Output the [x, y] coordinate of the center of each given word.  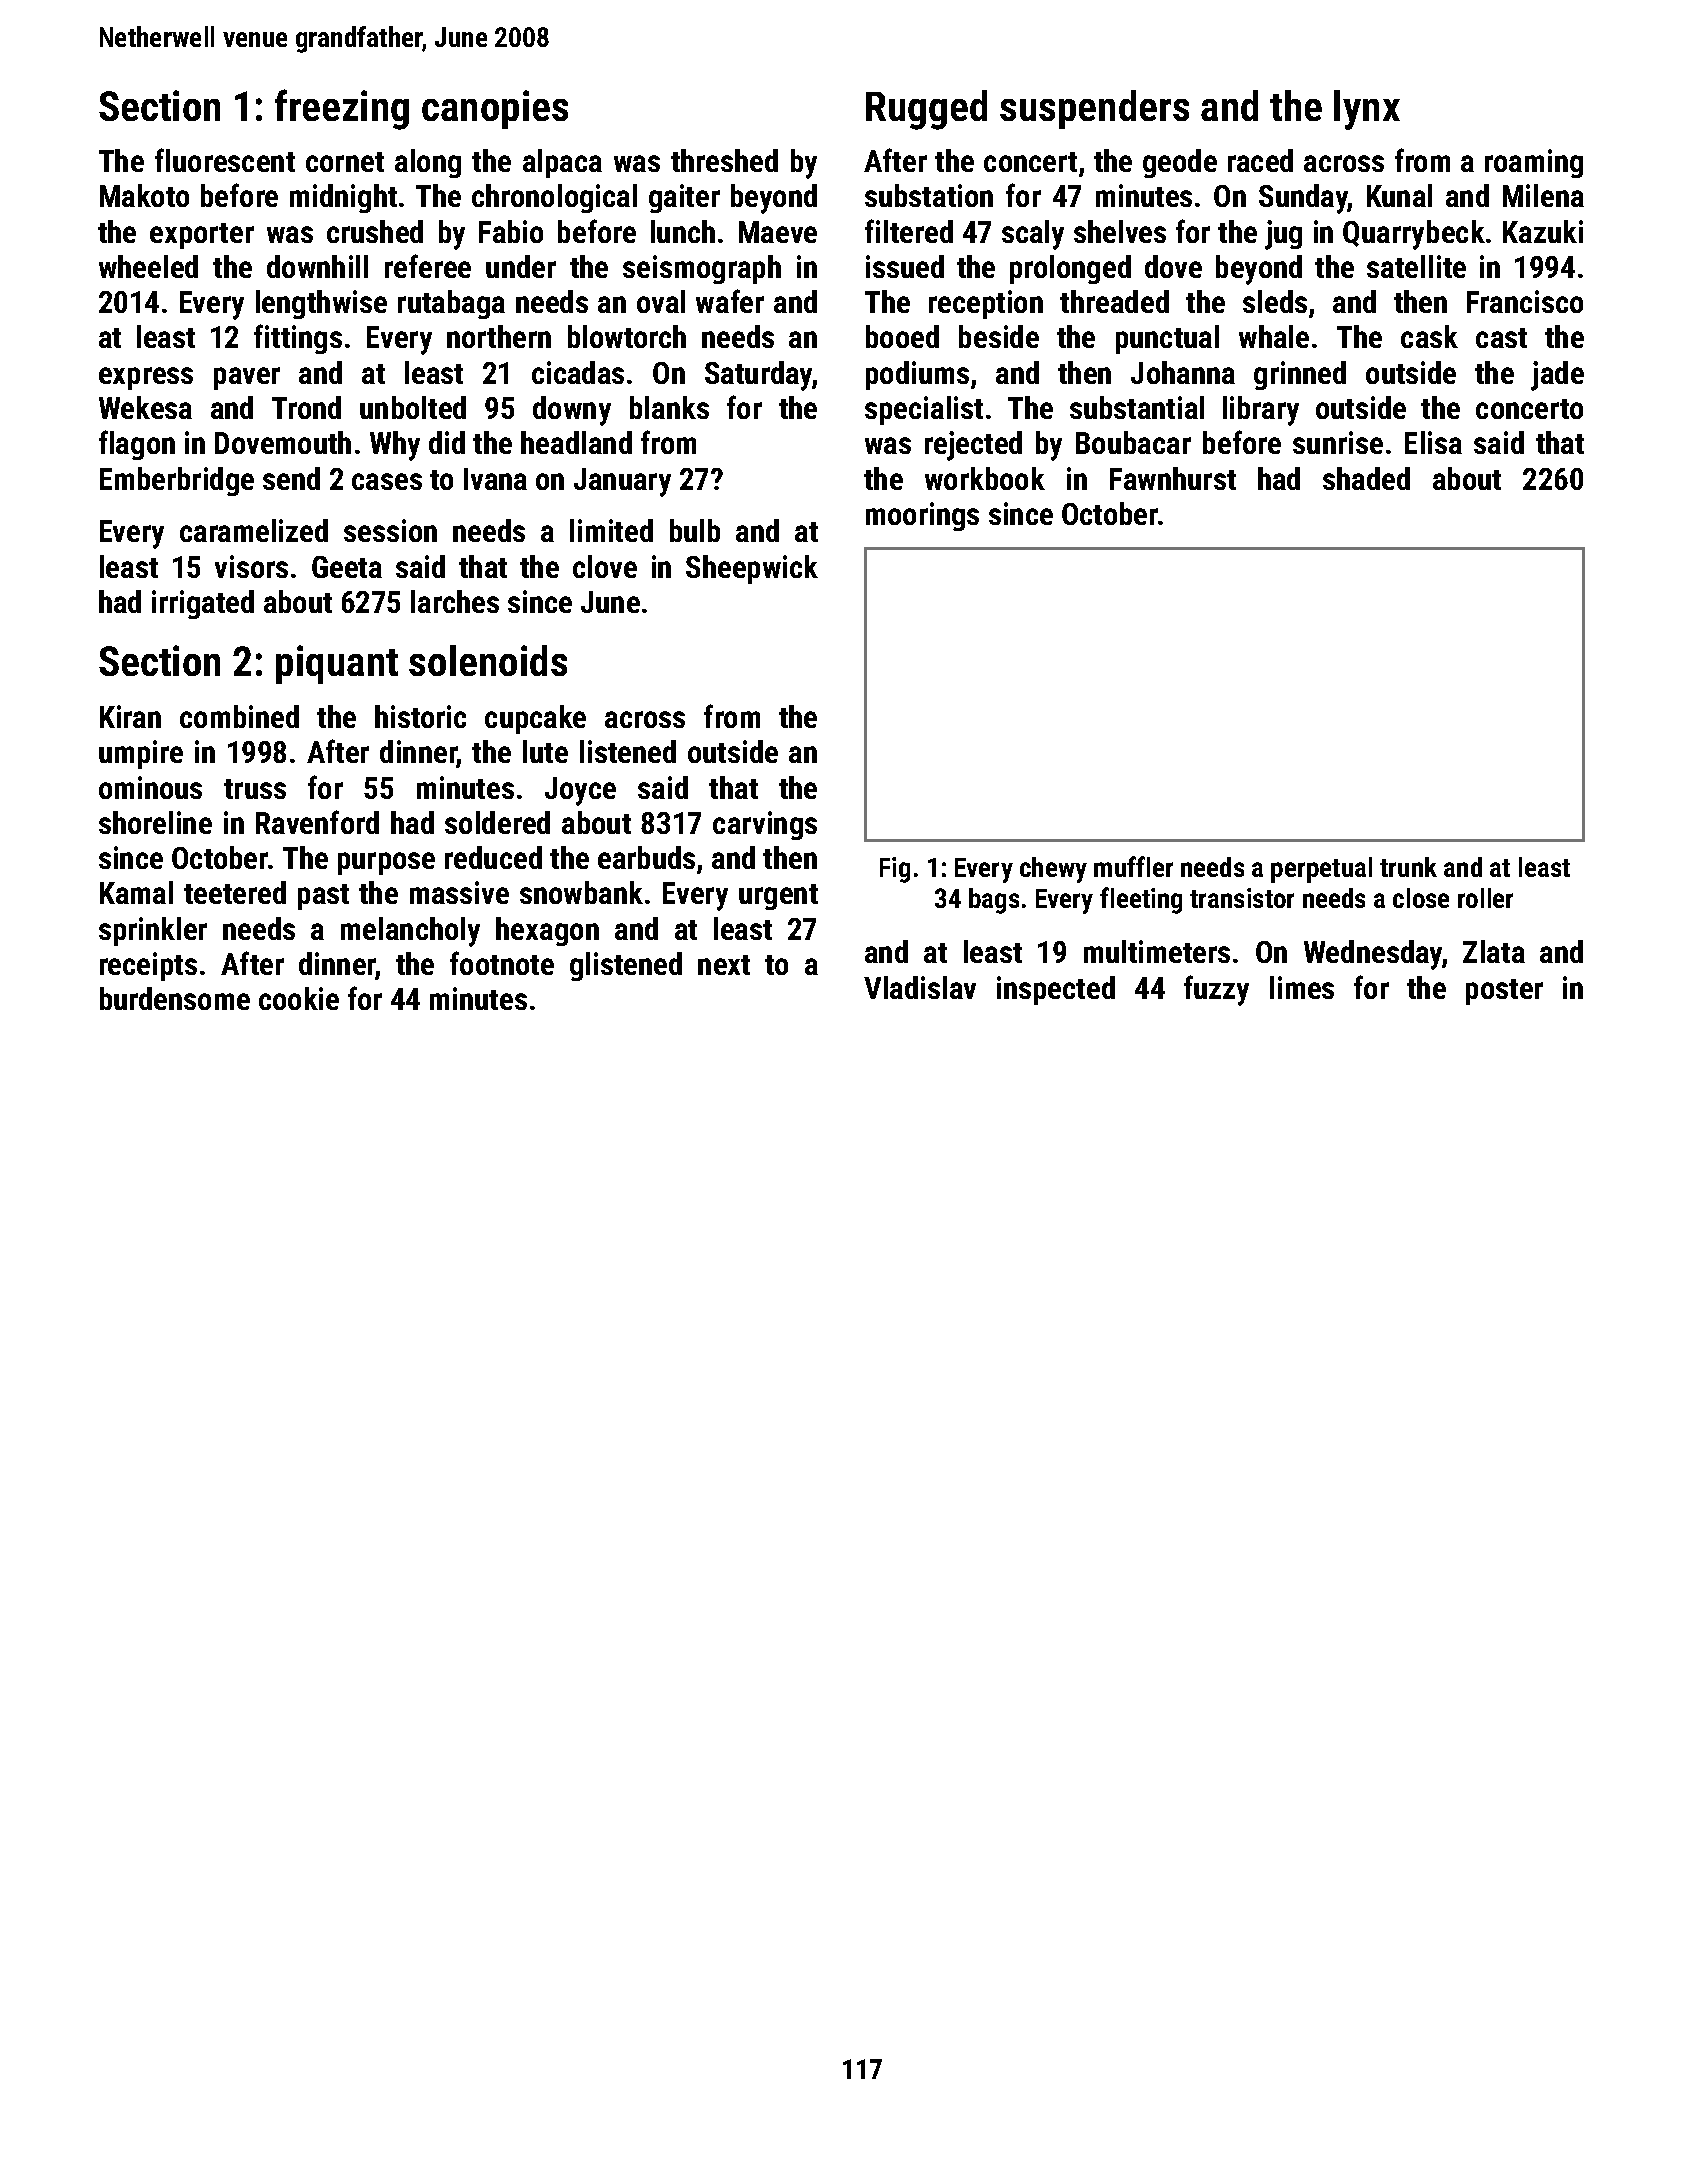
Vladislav [920, 987]
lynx [1367, 110]
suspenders [1094, 109]
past [323, 897]
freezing [342, 109]
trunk [1408, 867]
